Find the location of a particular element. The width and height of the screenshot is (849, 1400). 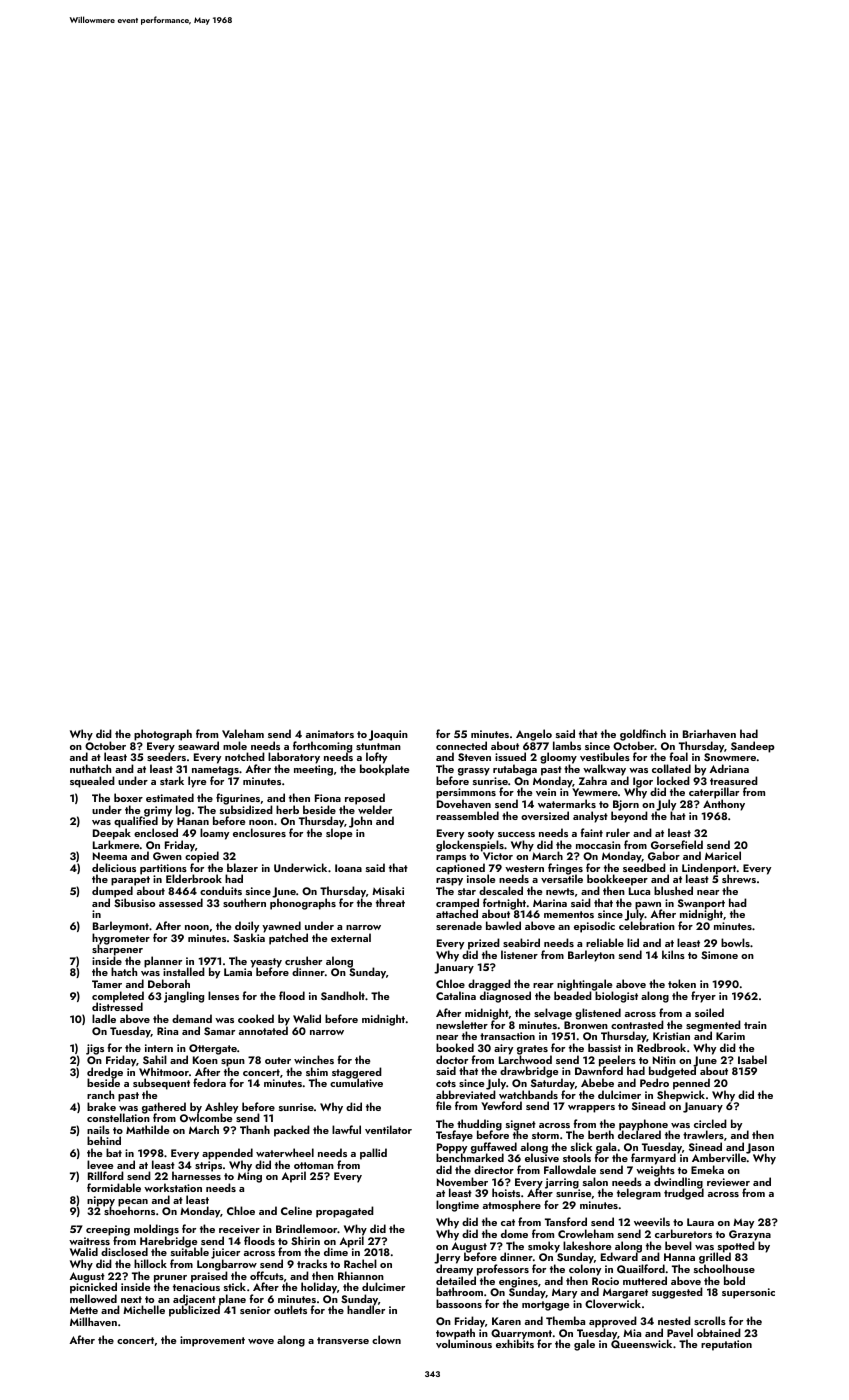

Themba is located at coordinates (565, 1320).
